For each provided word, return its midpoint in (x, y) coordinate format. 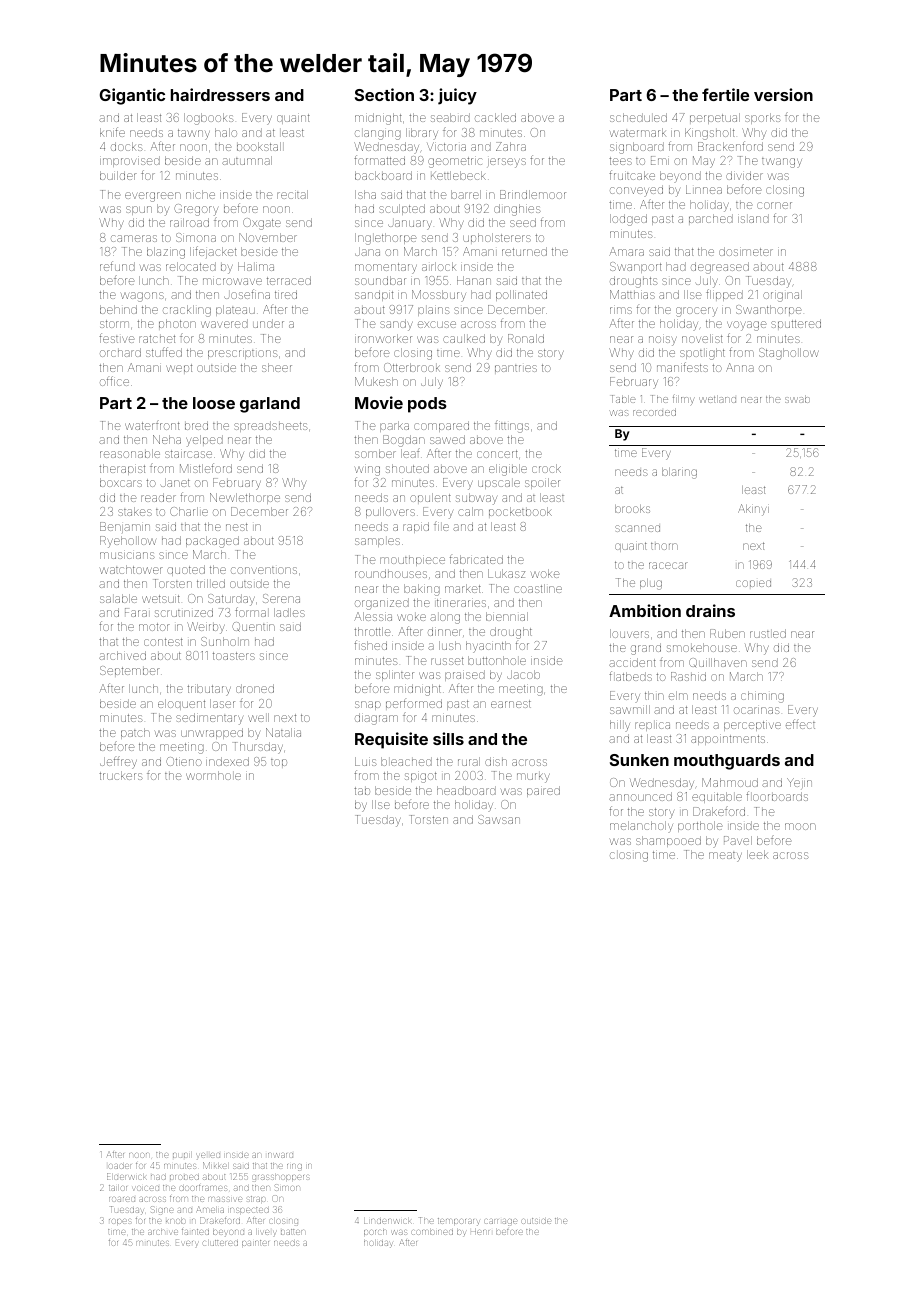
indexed (227, 761)
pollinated (521, 295)
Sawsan (499, 819)
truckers (121, 775)
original (782, 296)
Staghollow (789, 354)
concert (497, 454)
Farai (136, 612)
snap (368, 705)
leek (757, 854)
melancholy (641, 827)
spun (139, 210)
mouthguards (727, 762)
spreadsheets (271, 426)
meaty (725, 857)
